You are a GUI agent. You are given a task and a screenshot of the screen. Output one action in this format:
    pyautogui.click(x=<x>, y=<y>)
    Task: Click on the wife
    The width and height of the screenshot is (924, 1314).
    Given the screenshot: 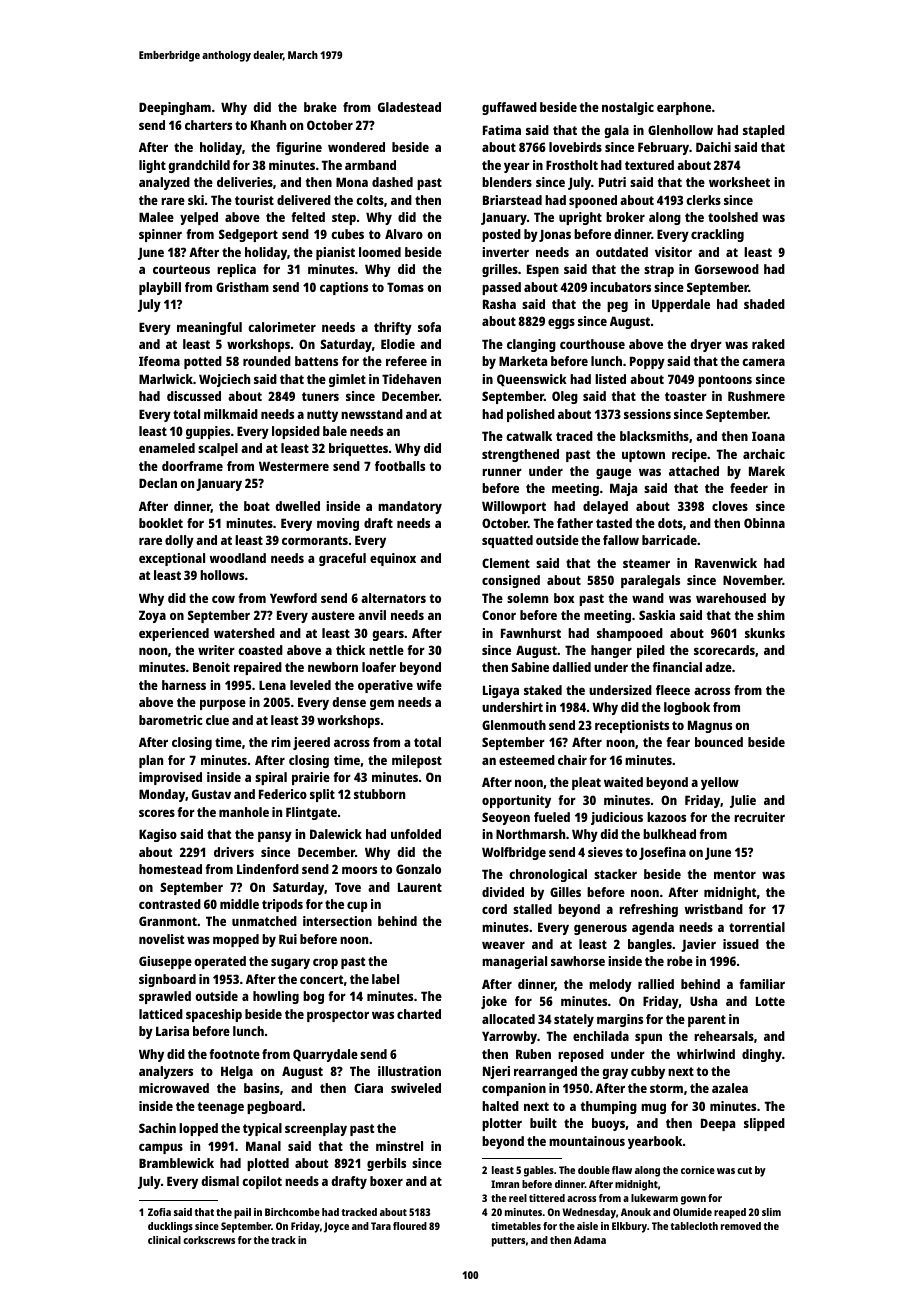 What is the action you would take?
    pyautogui.click(x=429, y=685)
